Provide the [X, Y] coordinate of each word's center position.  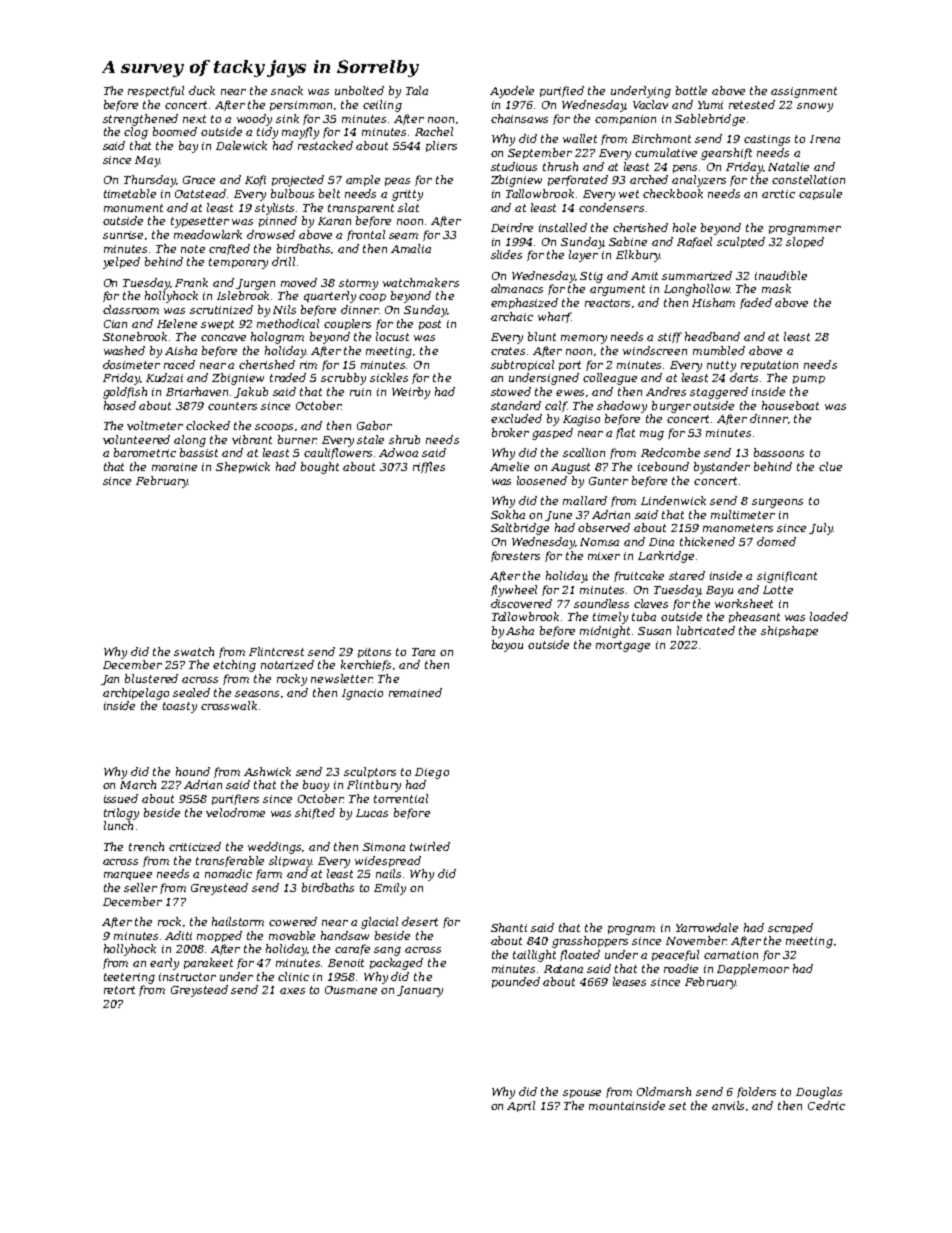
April [521, 1106]
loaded [829, 616]
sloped [805, 242]
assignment [804, 92]
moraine [174, 467]
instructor [187, 977]
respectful [156, 91]
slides [506, 254]
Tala [417, 90]
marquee [128, 876]
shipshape [789, 631]
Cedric [826, 1105]
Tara [423, 652]
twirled [430, 846]
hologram [277, 338]
